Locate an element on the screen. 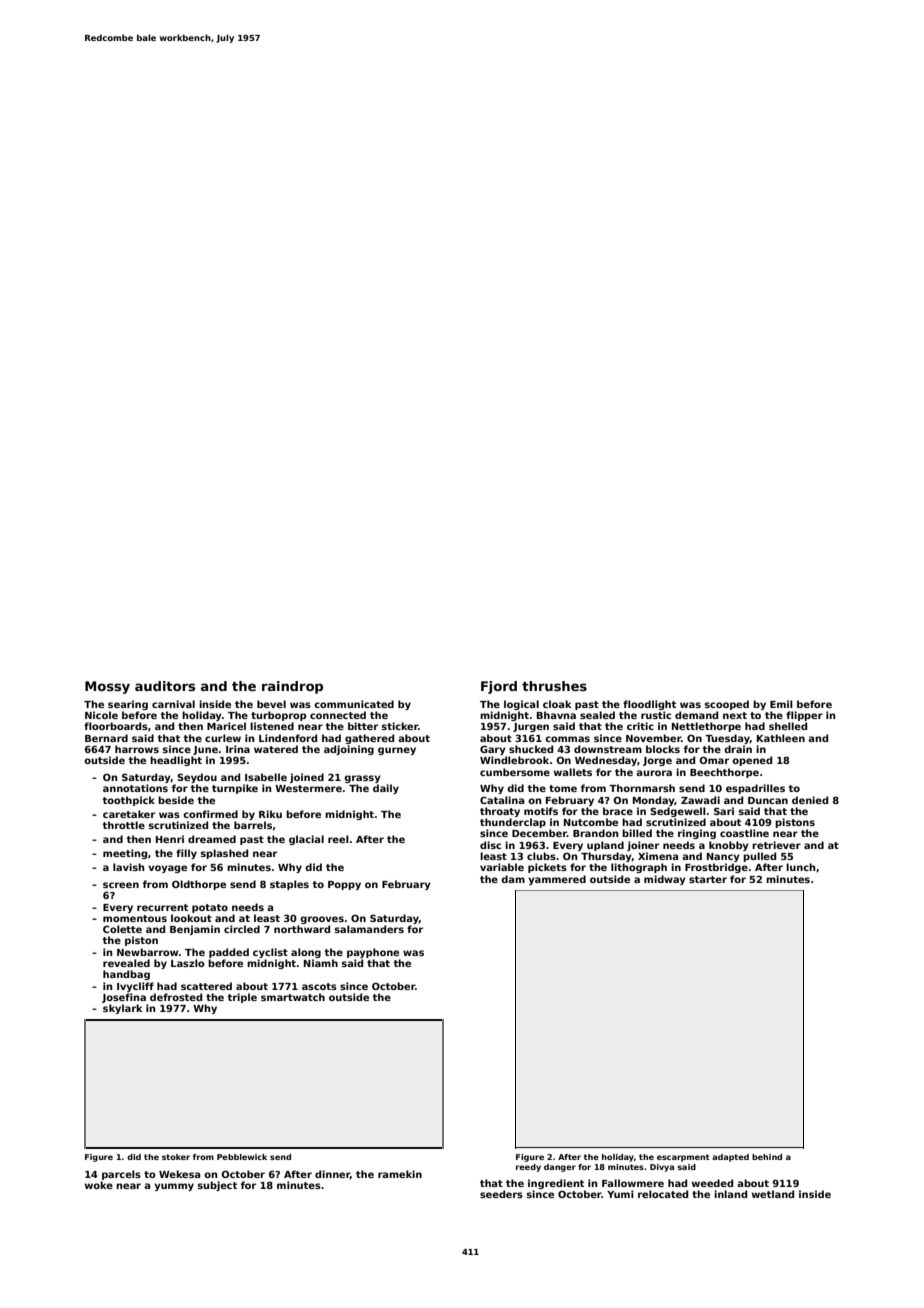 This screenshot has height=1308, width=924. annotations is located at coordinates (135, 788).
